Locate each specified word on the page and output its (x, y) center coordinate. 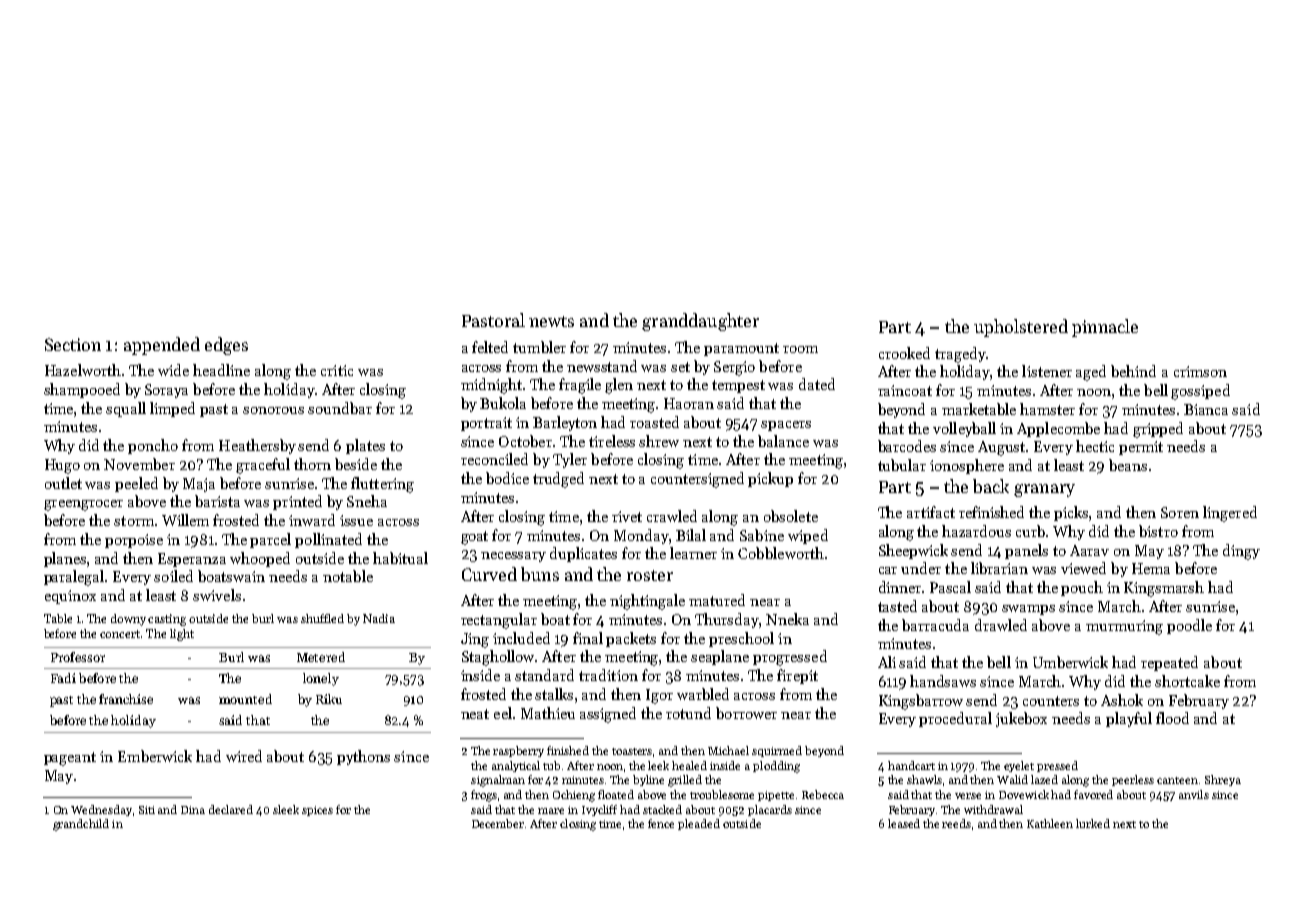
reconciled (494, 459)
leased (904, 823)
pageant (70, 759)
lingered (1230, 514)
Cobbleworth (781, 553)
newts (551, 321)
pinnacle (1105, 328)
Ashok (1122, 700)
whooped (260, 559)
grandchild (81, 825)
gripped (1158, 430)
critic (337, 370)
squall (126, 409)
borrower (746, 713)
